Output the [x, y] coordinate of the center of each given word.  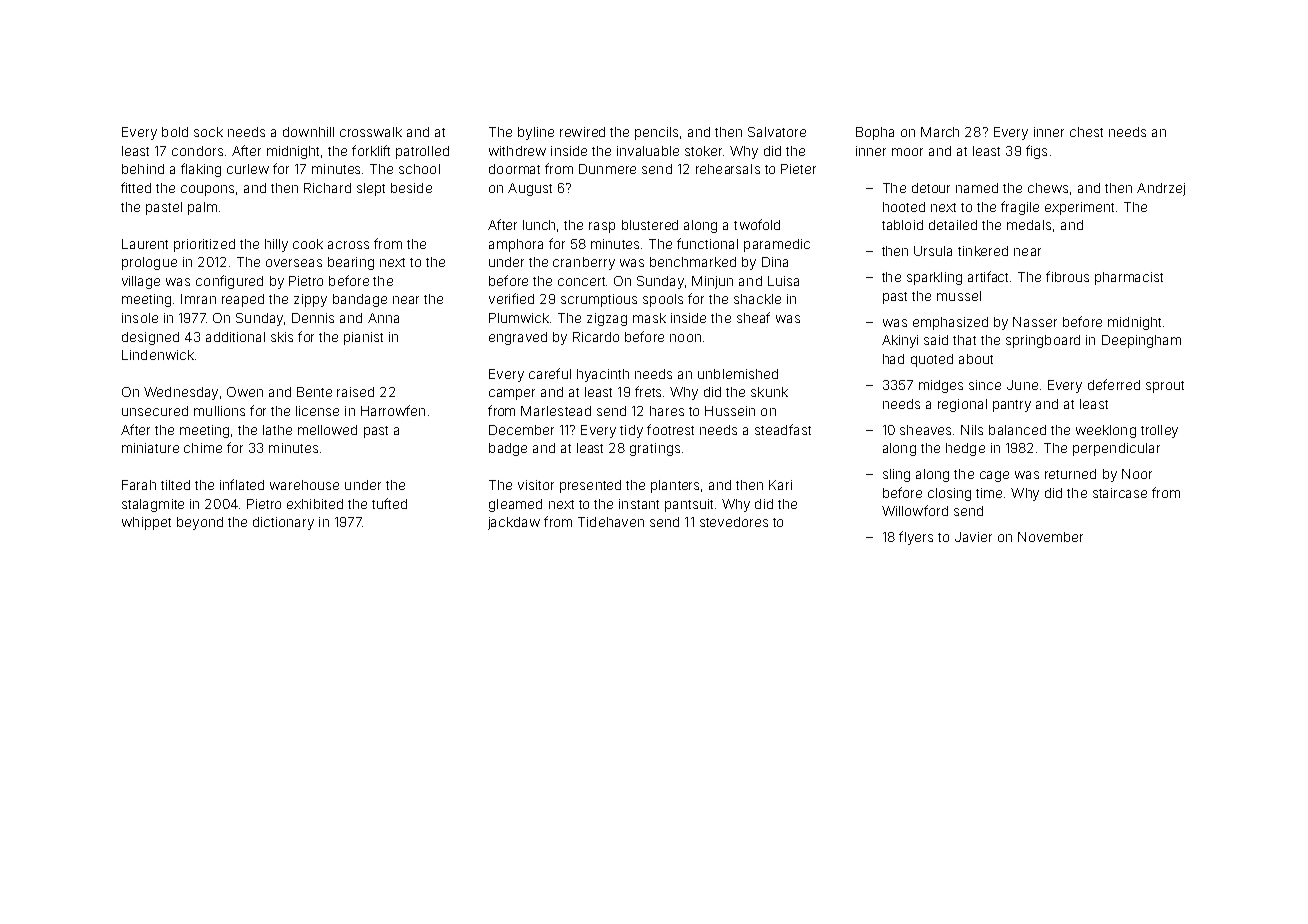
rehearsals [728, 169]
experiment [1079, 208]
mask [649, 318]
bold [175, 132]
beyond [200, 523]
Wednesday [181, 393]
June [1022, 385]
